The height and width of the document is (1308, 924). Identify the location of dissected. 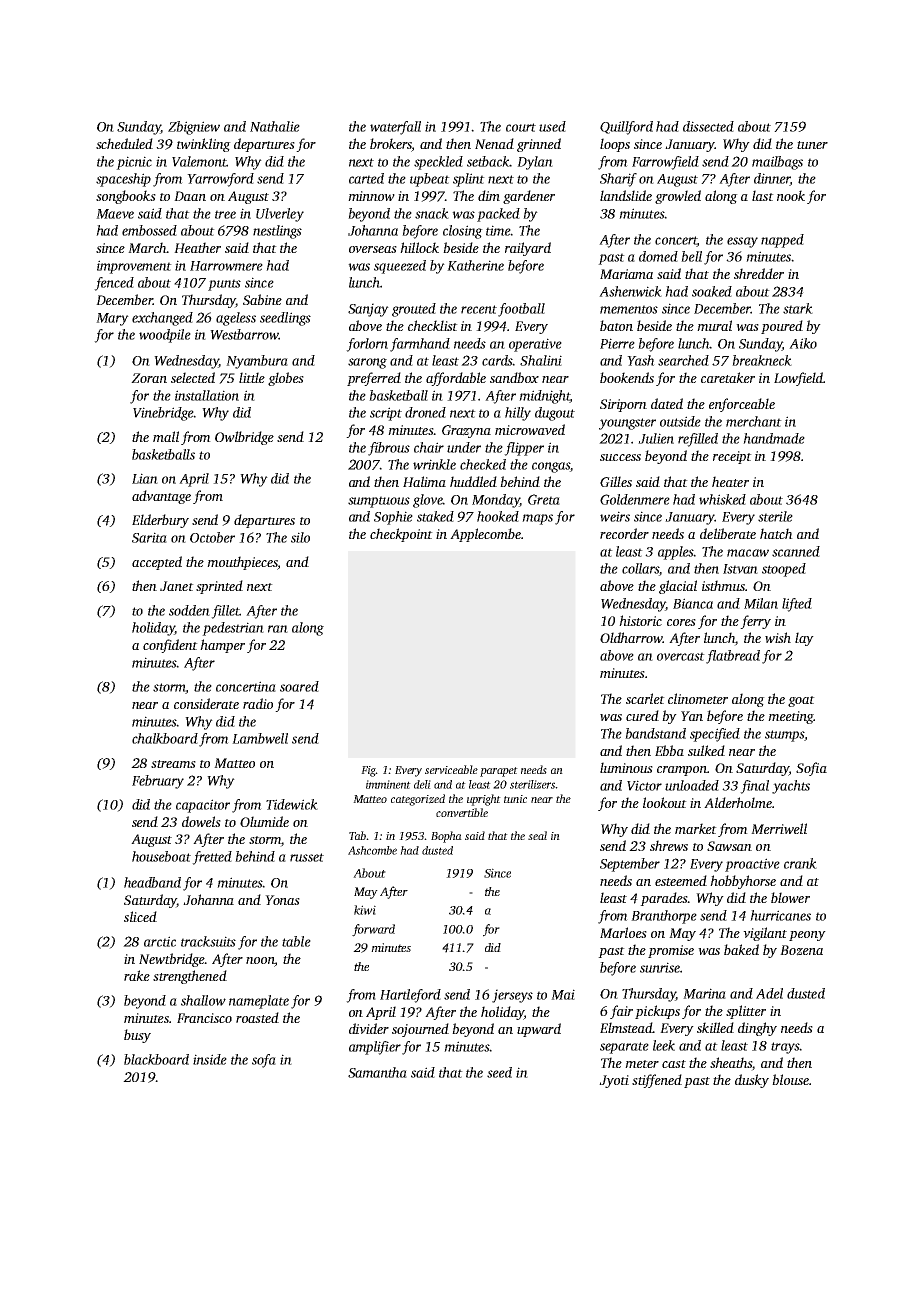
(708, 126).
